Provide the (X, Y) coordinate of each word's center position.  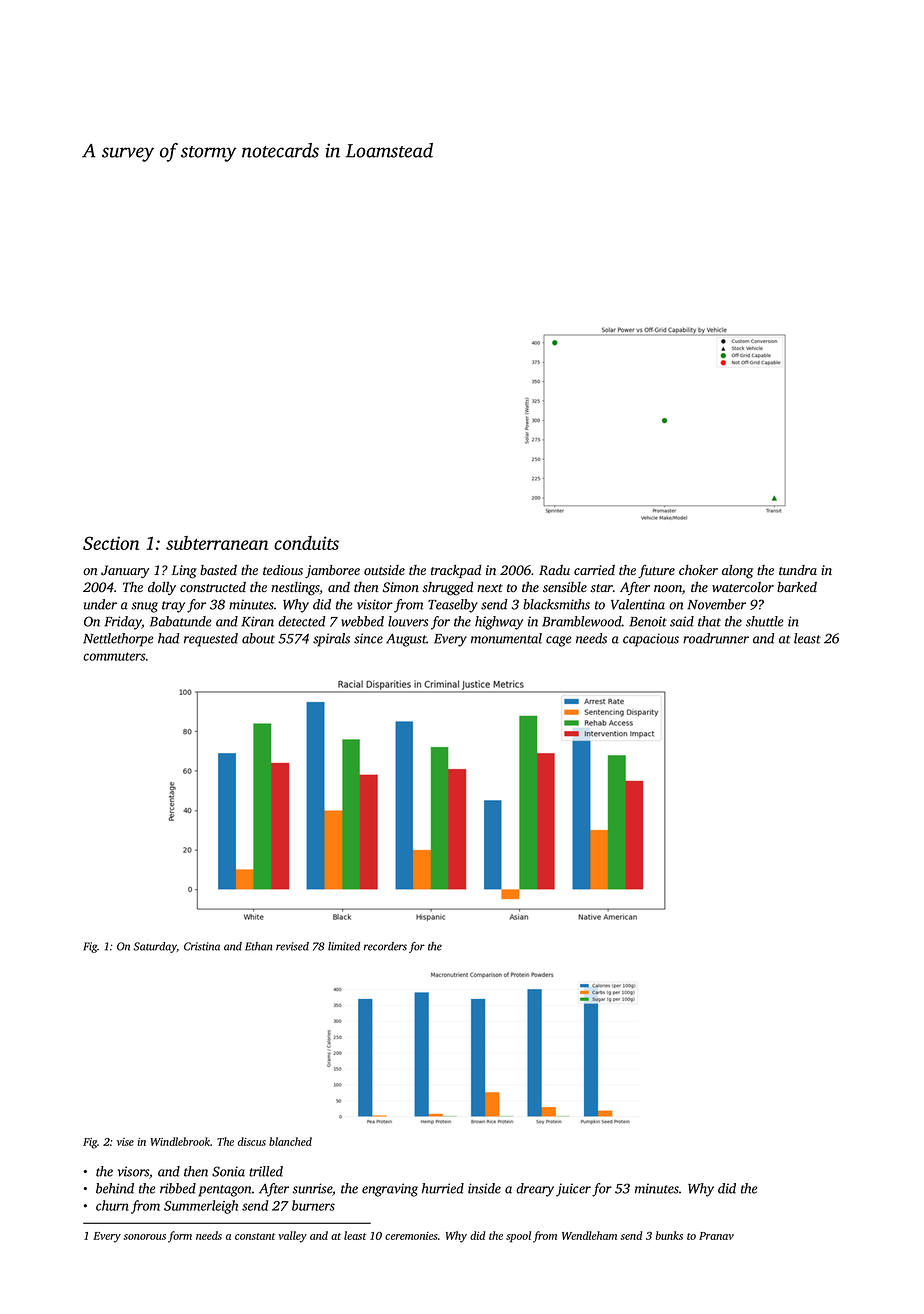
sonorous (144, 1237)
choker (698, 570)
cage (558, 641)
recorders (385, 946)
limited (344, 946)
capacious (651, 640)
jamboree (332, 571)
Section (111, 543)
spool (518, 1237)
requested (211, 640)
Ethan (258, 946)
